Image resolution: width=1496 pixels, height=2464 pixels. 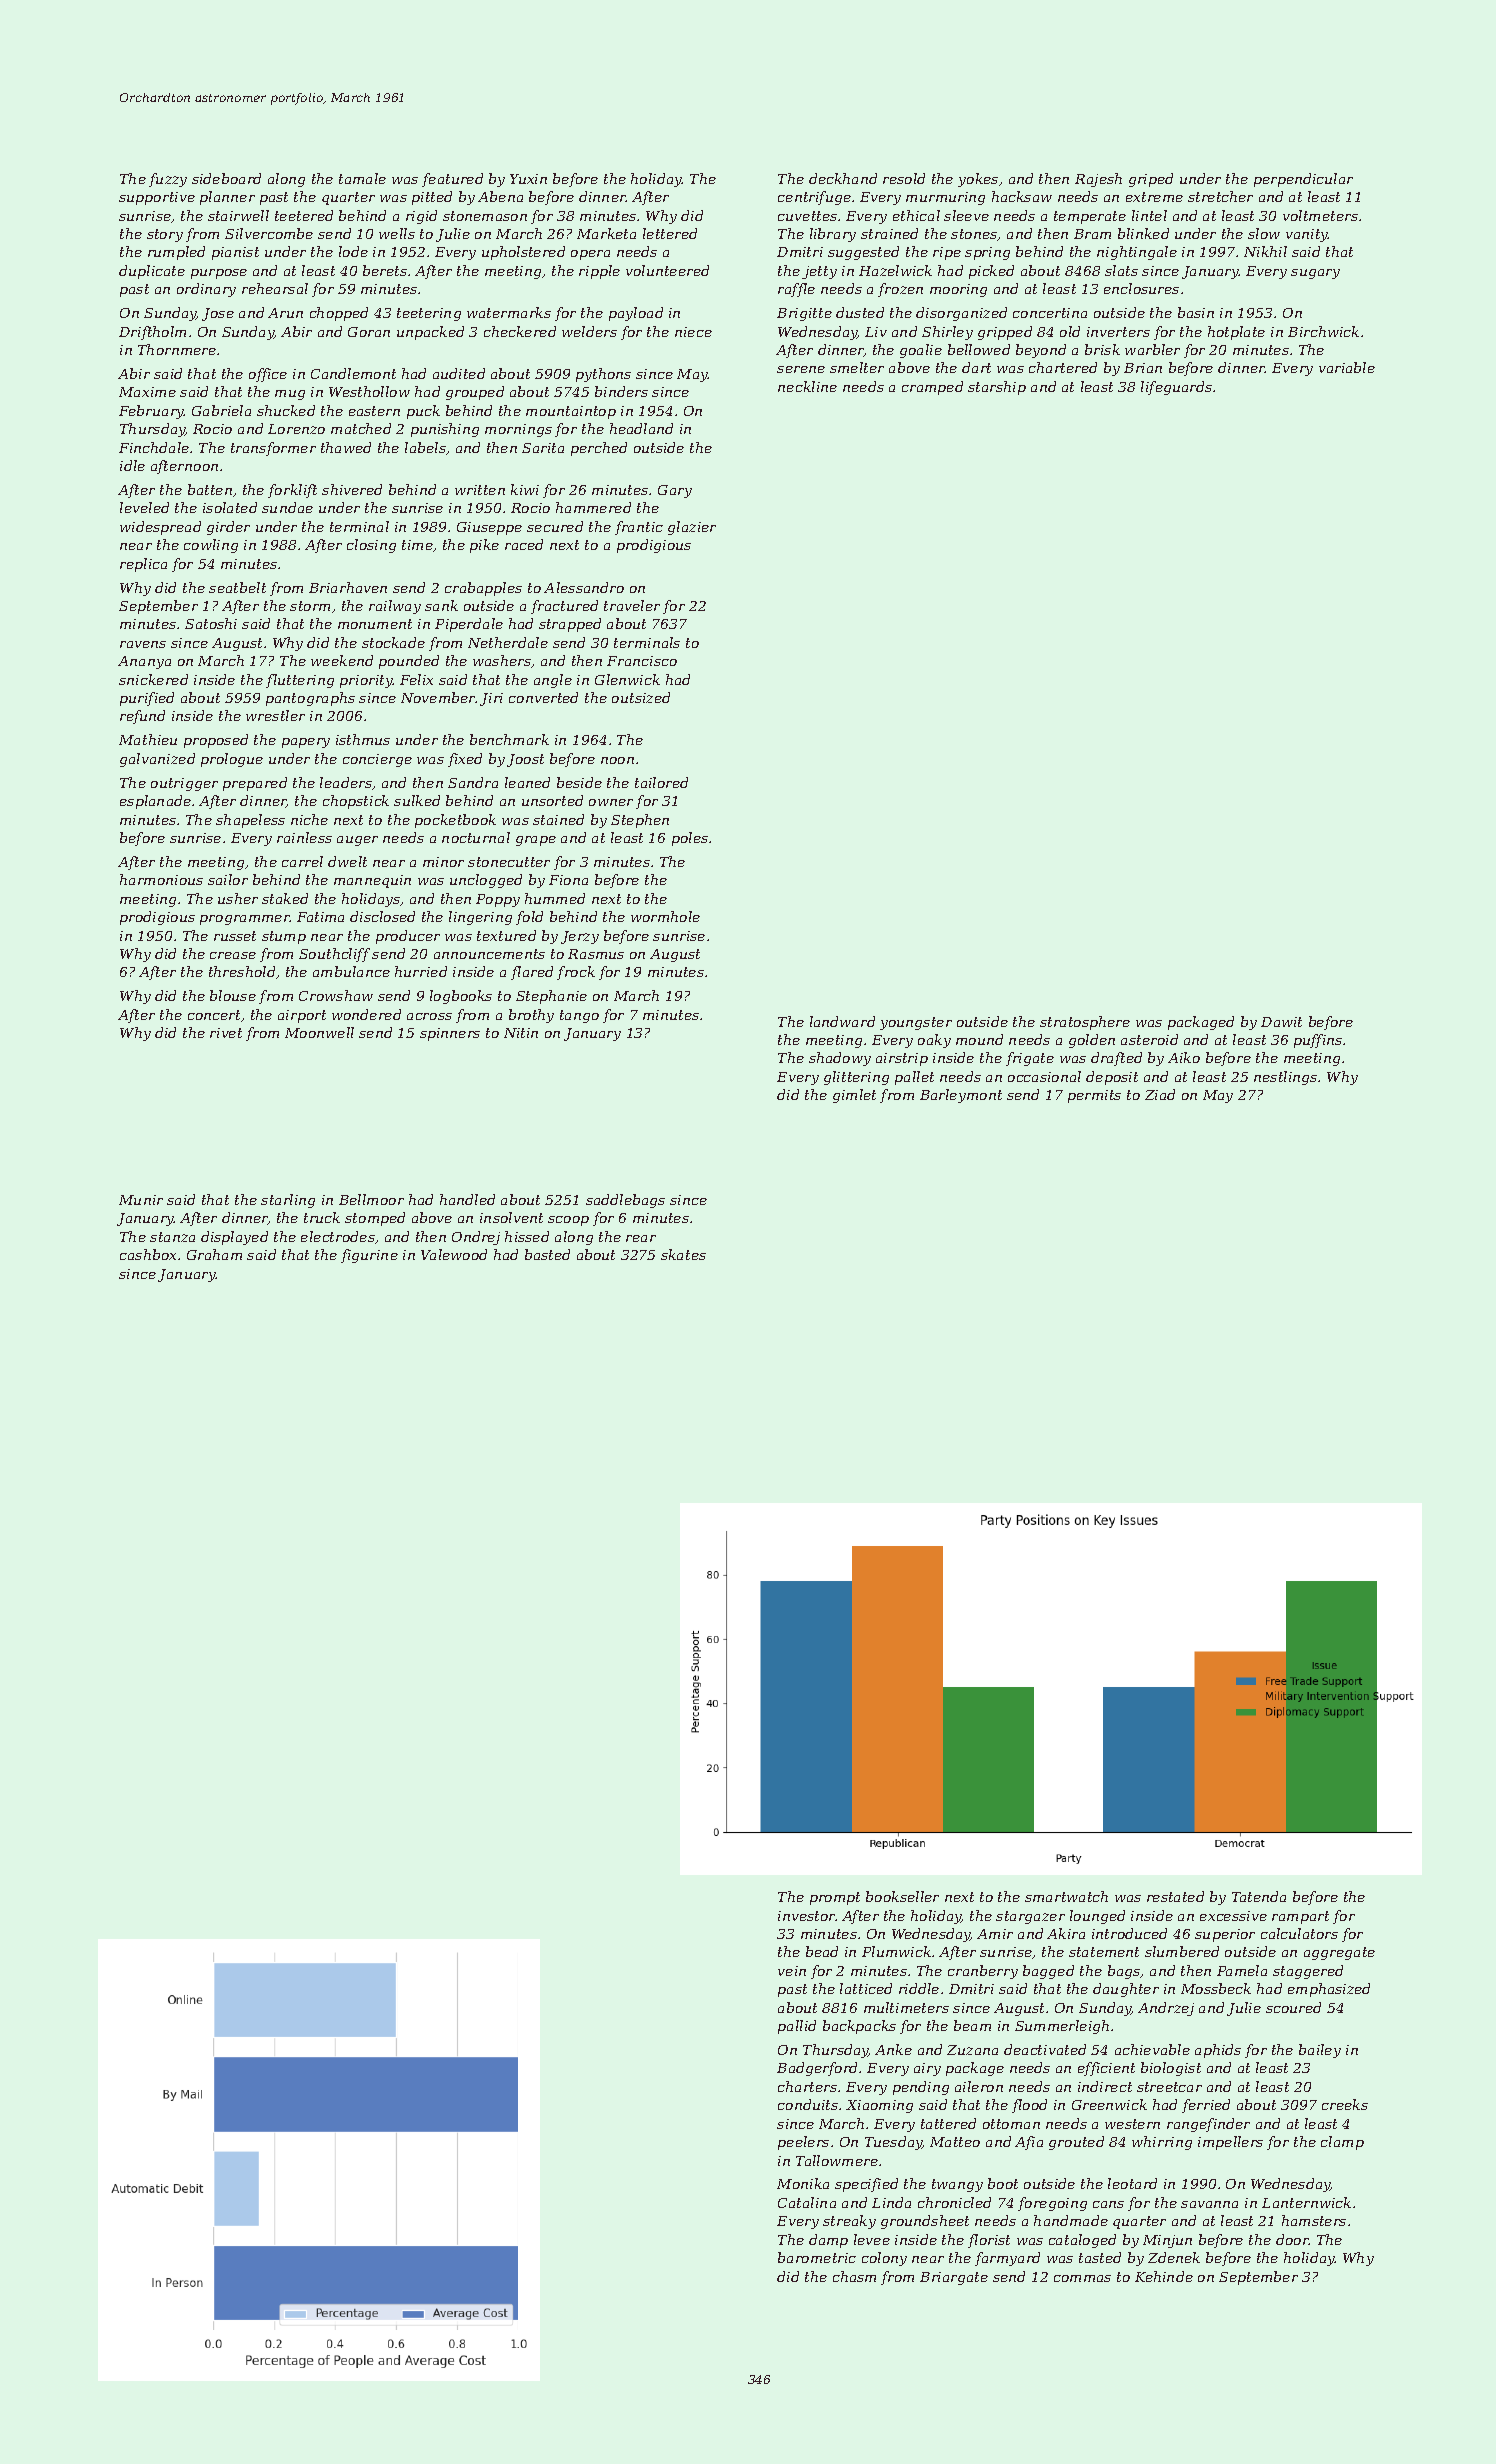 I want to click on cashbox, so click(x=148, y=1254).
